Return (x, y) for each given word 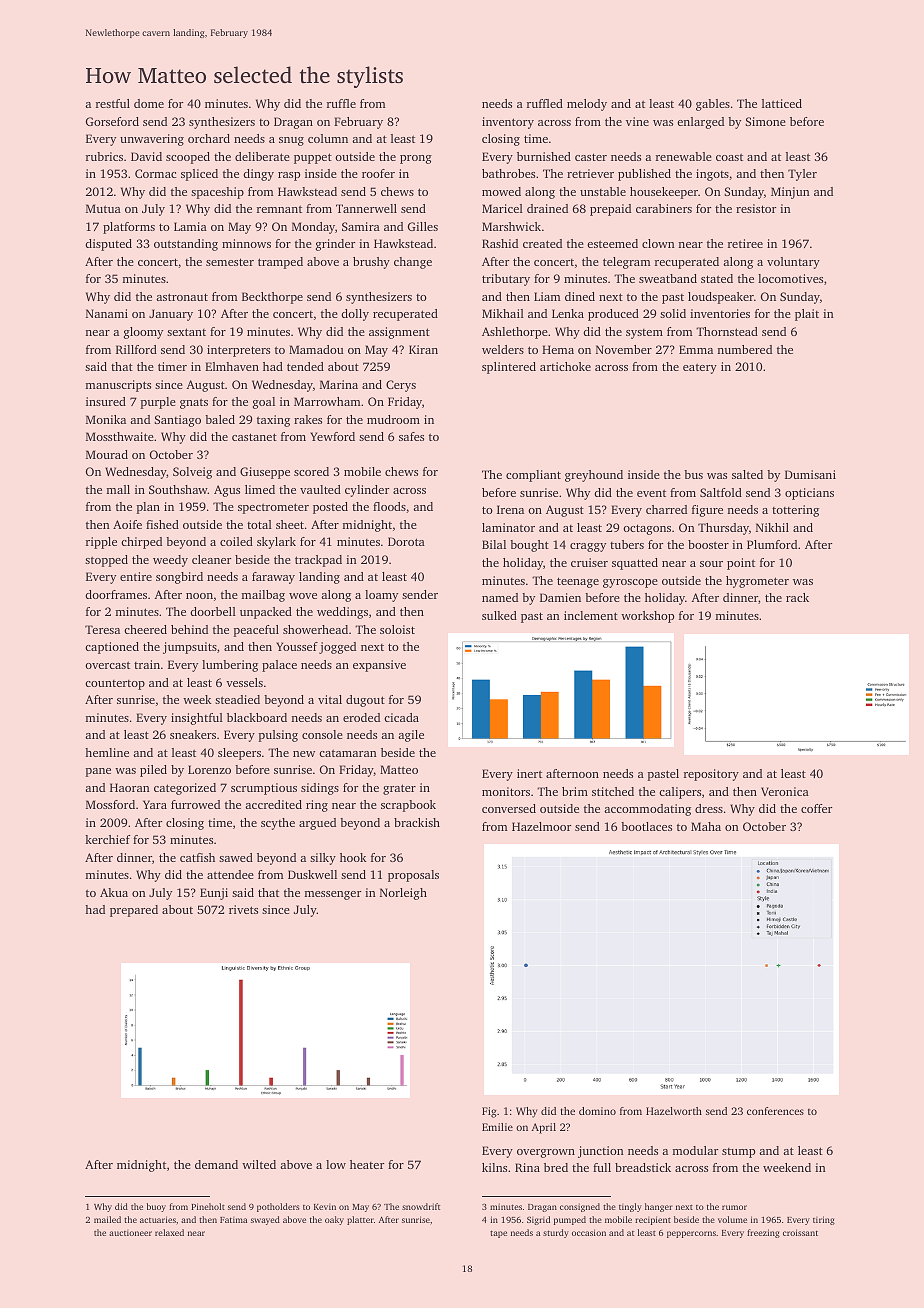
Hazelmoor (541, 826)
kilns (494, 1167)
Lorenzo (209, 769)
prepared (134, 911)
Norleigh (403, 894)
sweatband (668, 278)
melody (587, 105)
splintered (509, 368)
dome (149, 103)
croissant (800, 1232)
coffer (816, 808)
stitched (613, 791)
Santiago (177, 421)
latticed (782, 103)
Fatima (233, 1220)
